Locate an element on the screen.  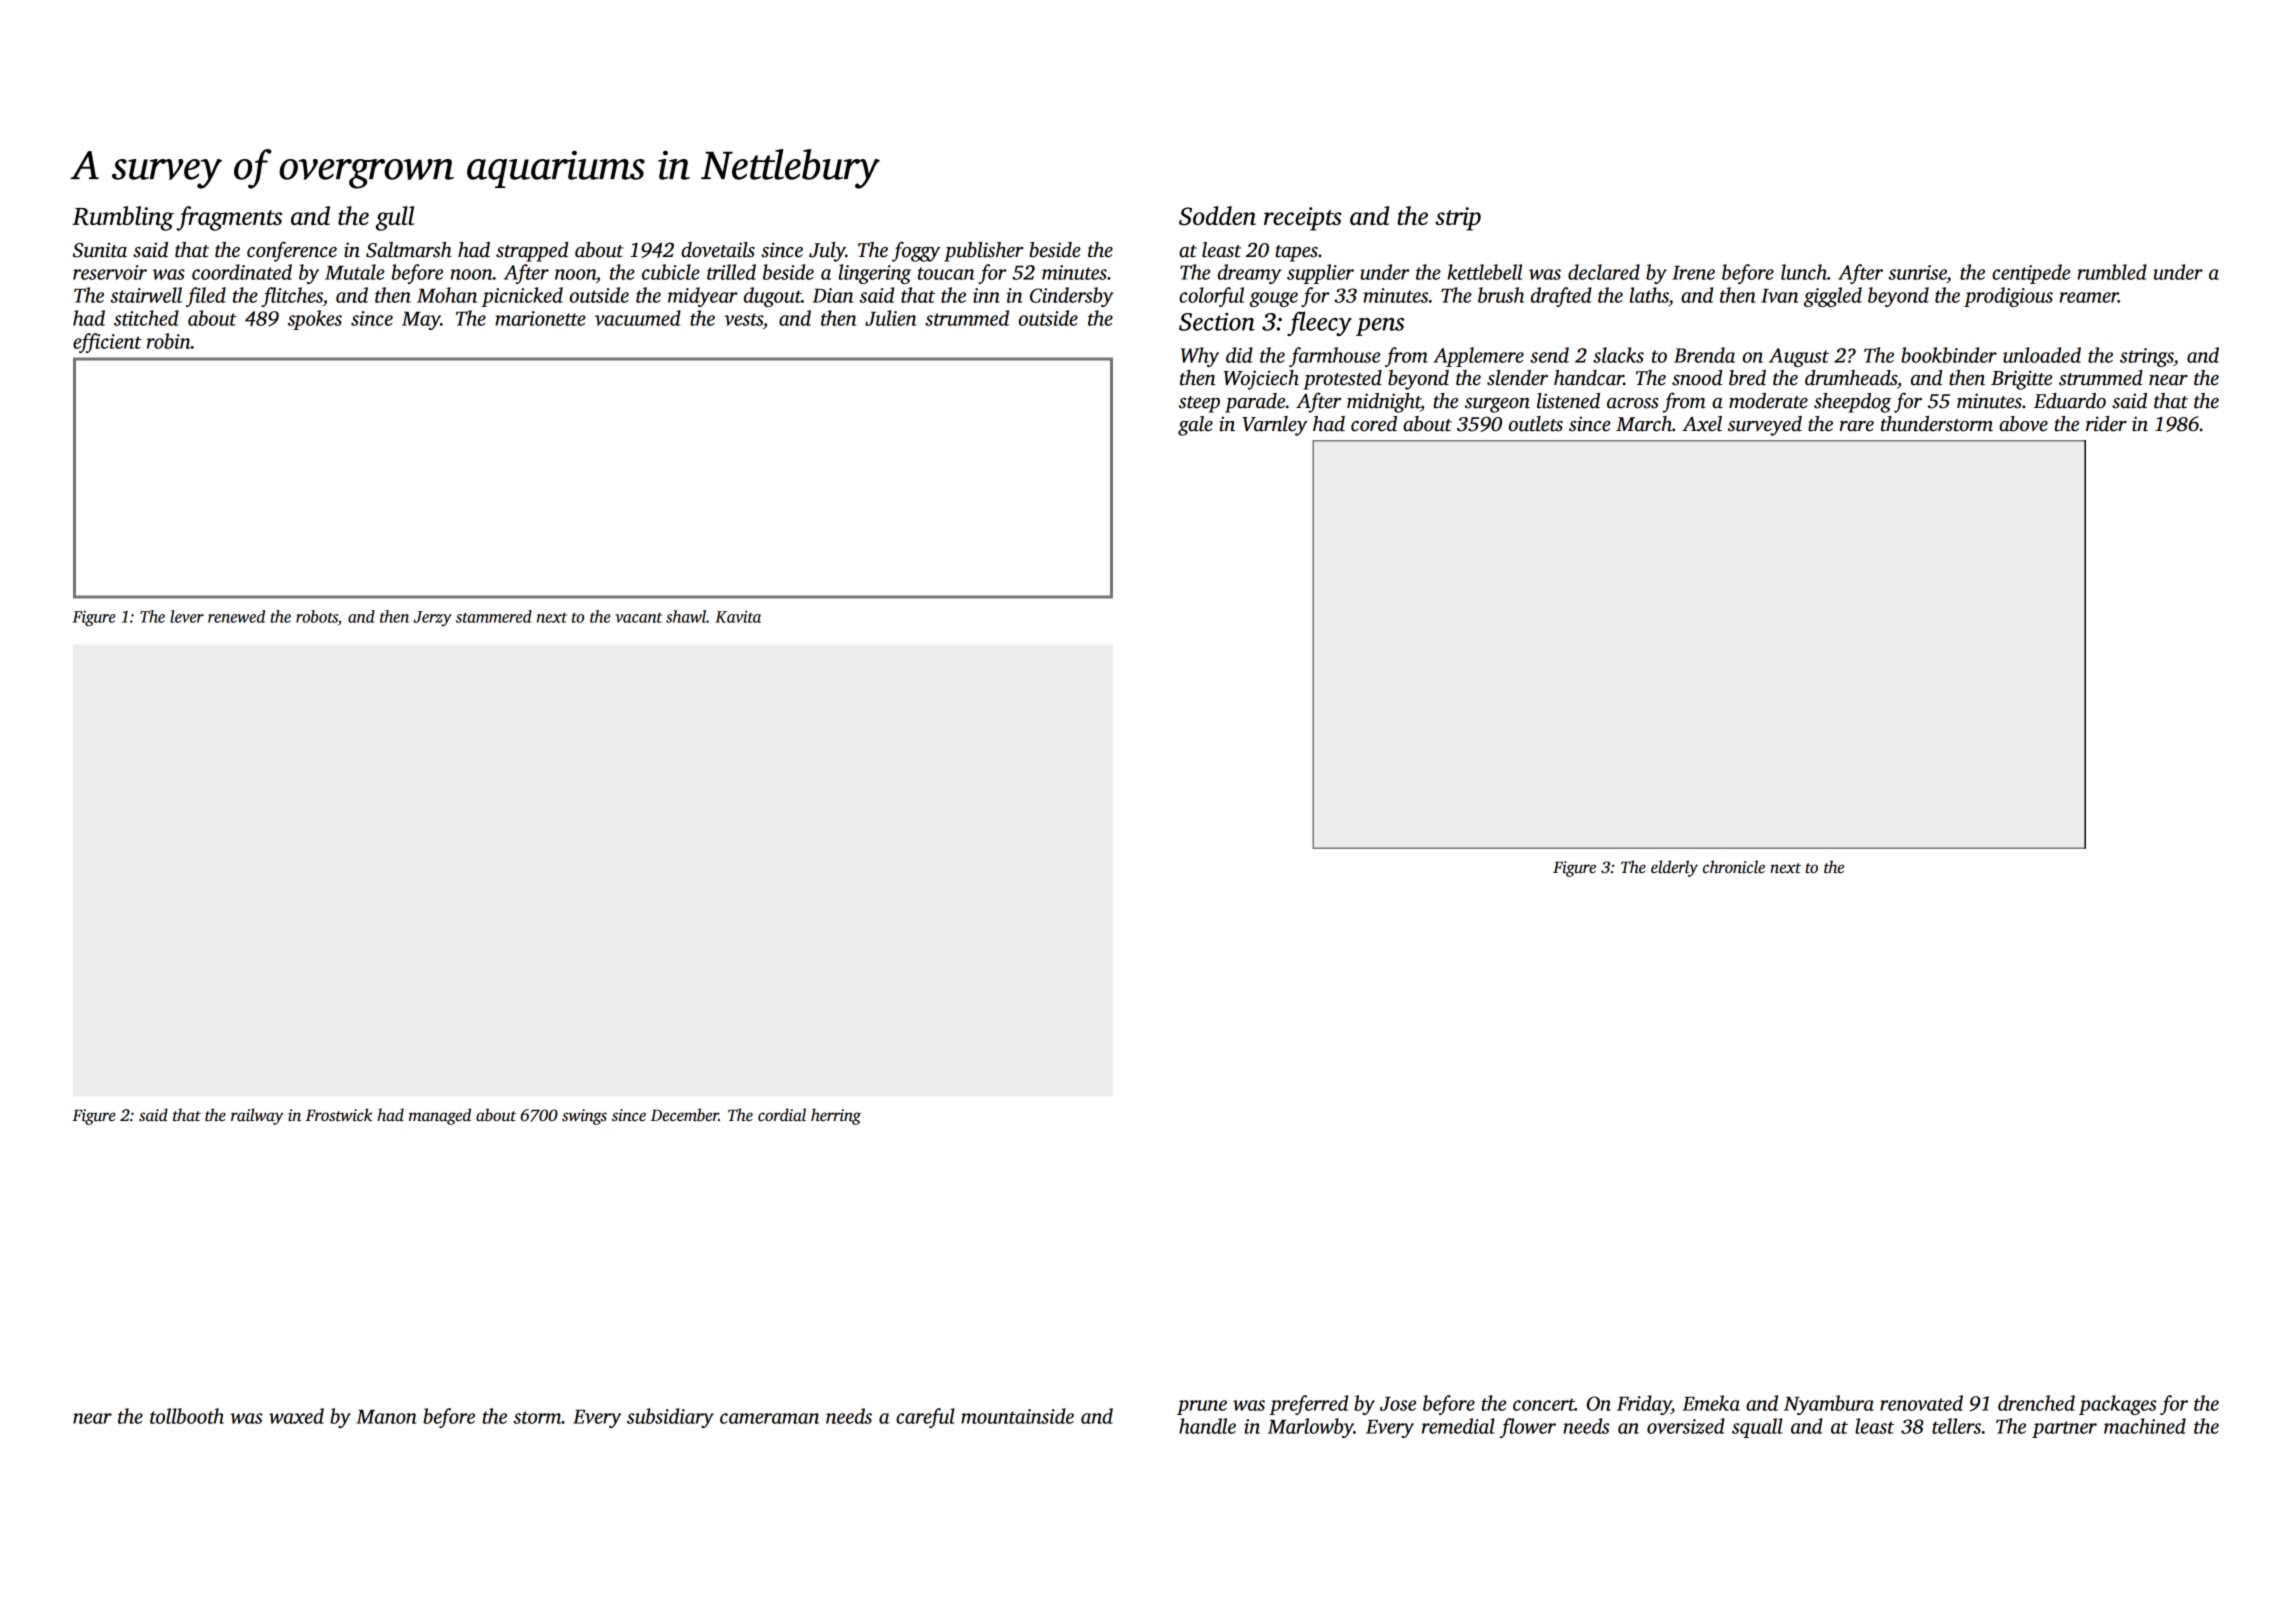
Sodden is located at coordinates (1217, 216).
